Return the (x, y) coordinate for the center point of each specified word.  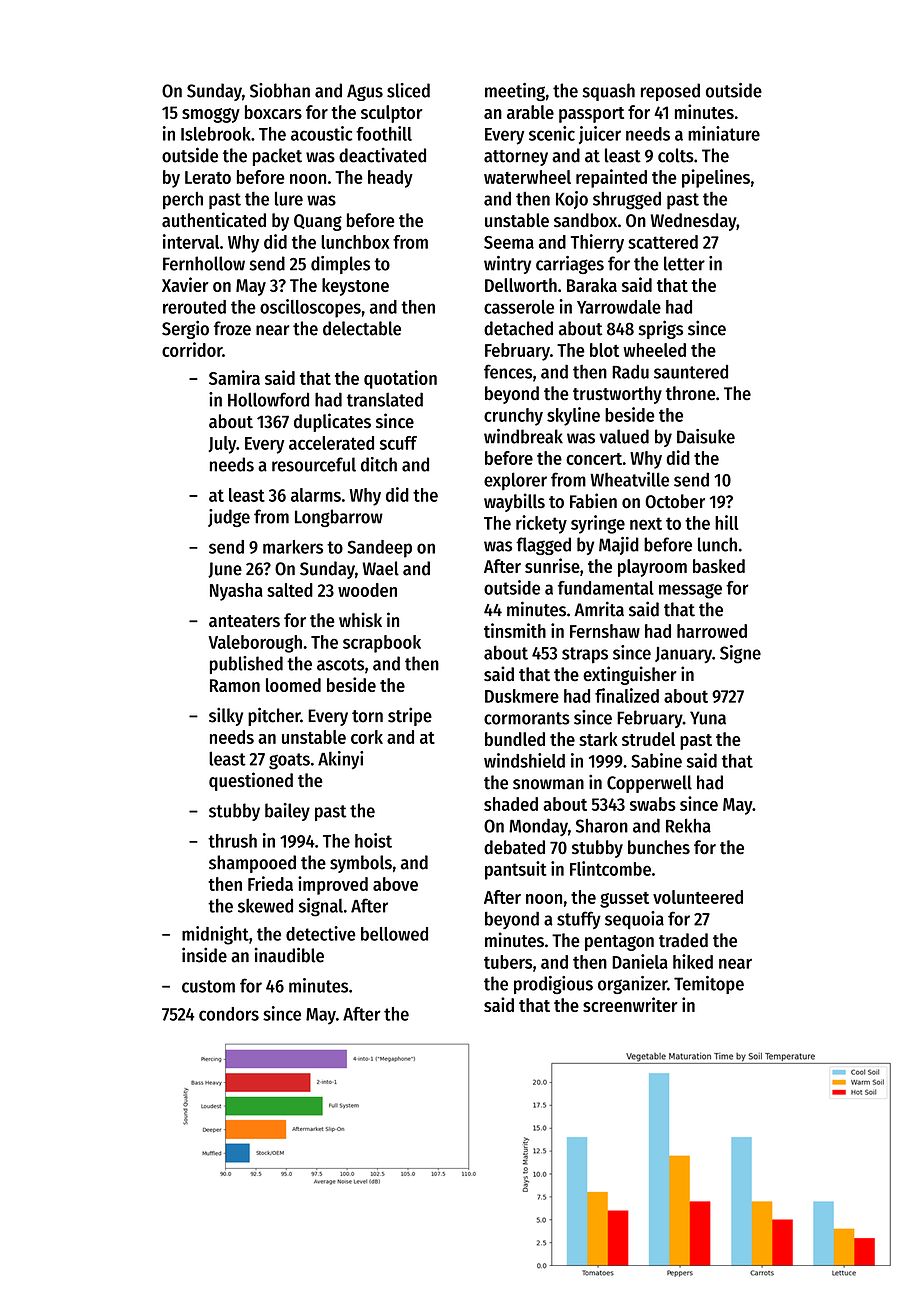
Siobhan (280, 90)
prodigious (553, 985)
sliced (408, 90)
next (646, 523)
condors (229, 1014)
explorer (515, 481)
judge (229, 518)
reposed (670, 92)
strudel (648, 739)
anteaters (244, 621)
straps (585, 655)
